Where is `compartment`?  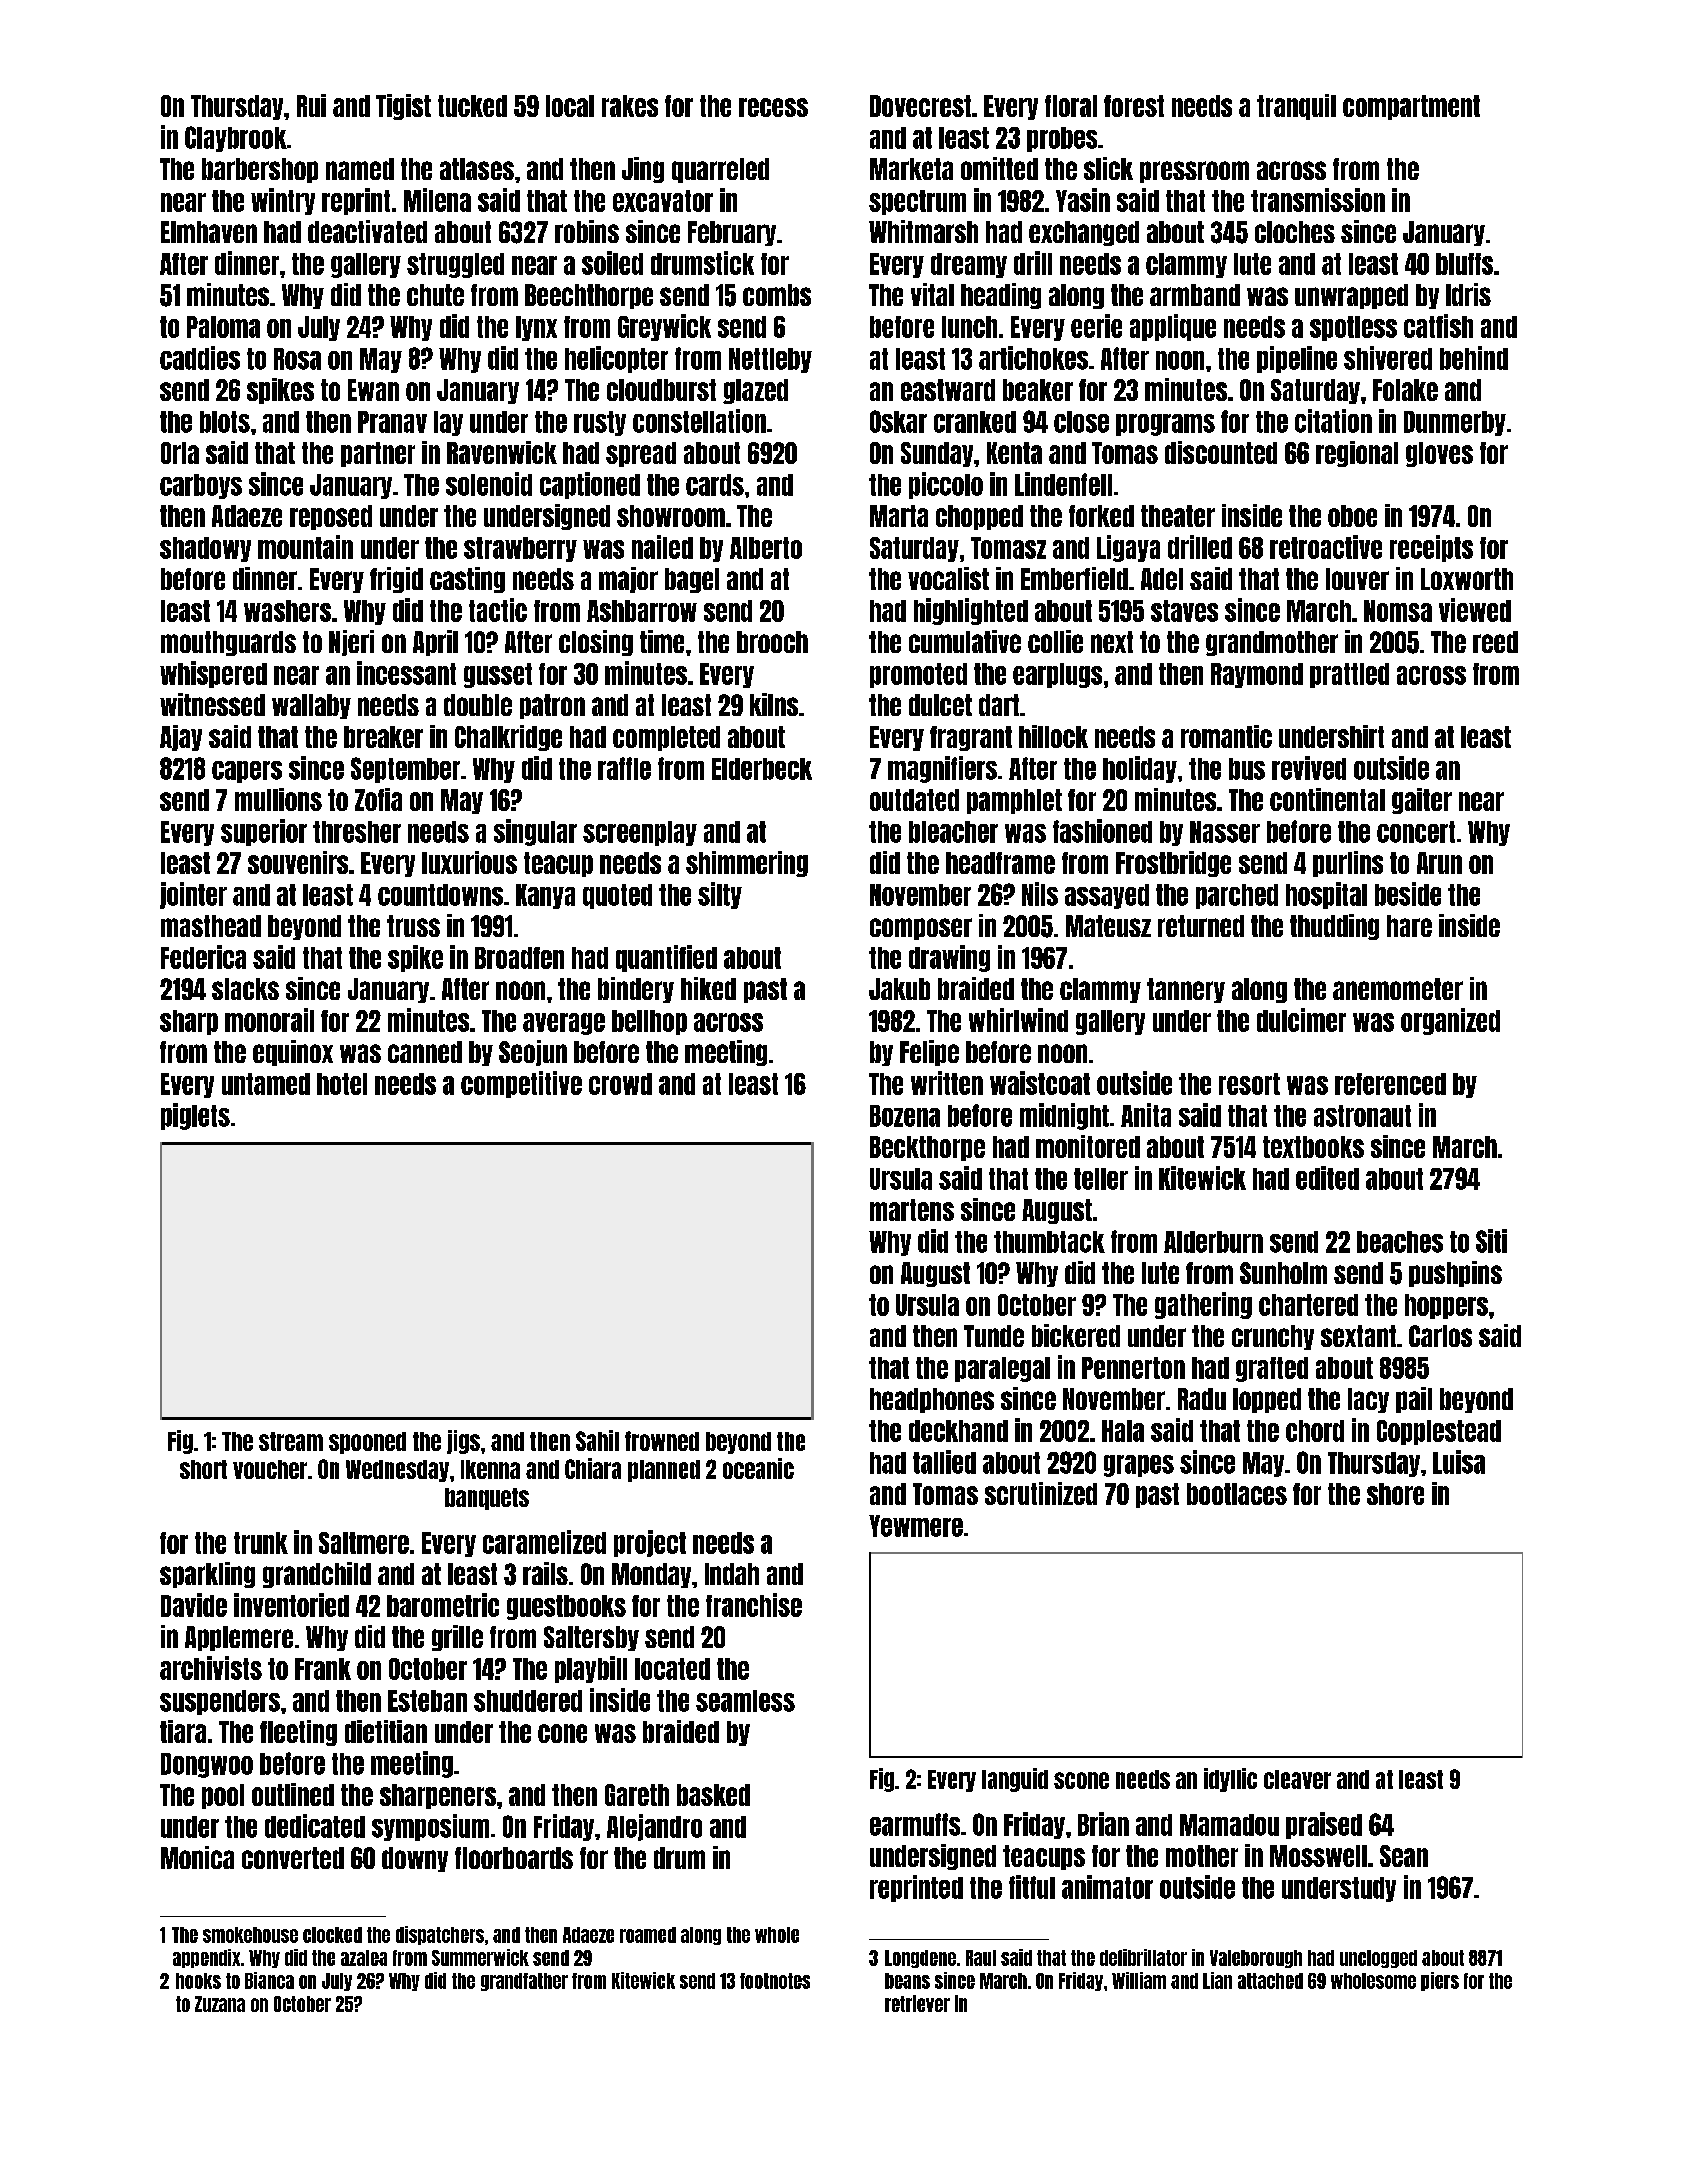 compartment is located at coordinates (1411, 107).
